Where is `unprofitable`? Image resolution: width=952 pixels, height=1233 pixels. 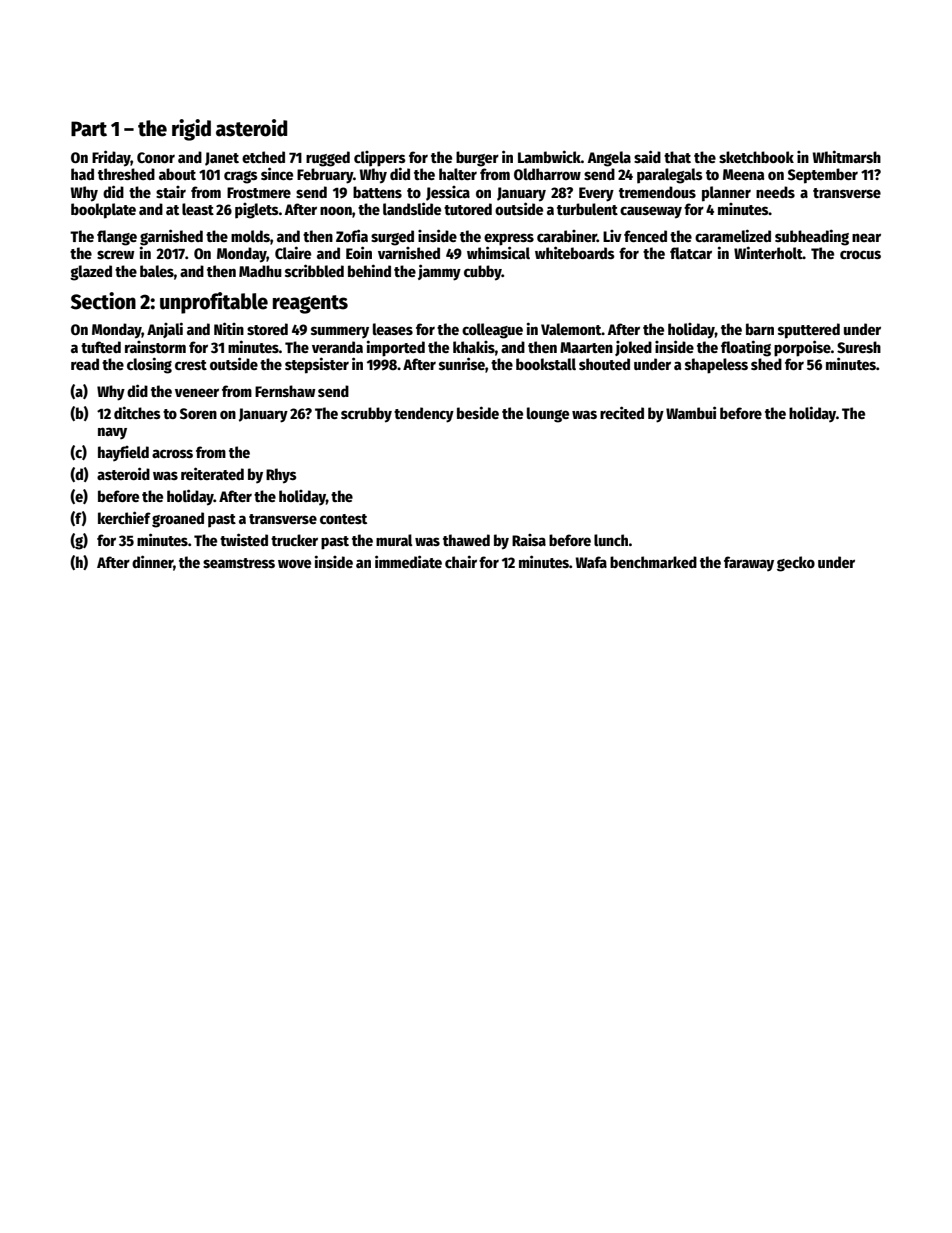
unprofitable is located at coordinates (214, 303).
